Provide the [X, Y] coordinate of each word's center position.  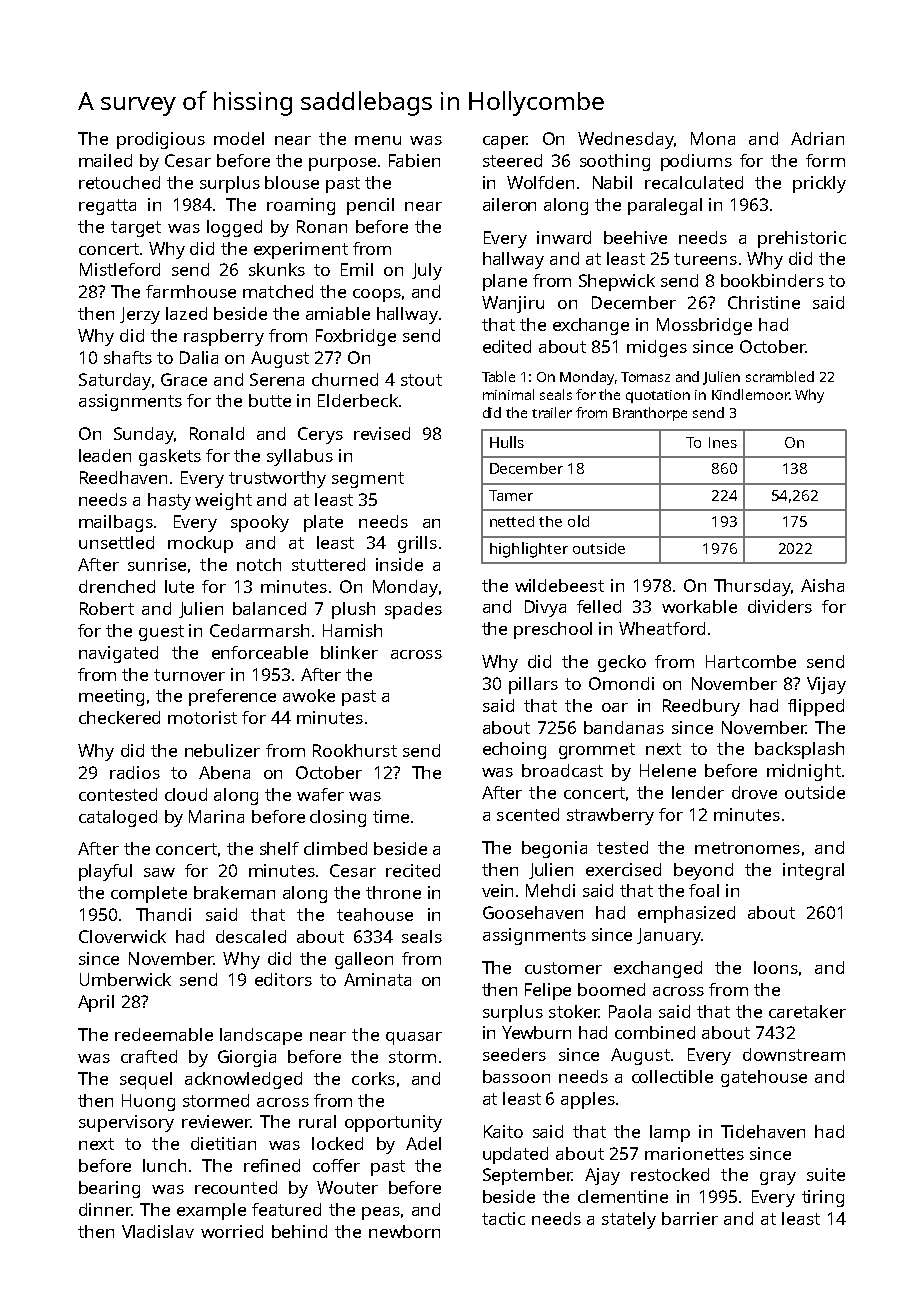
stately [629, 1220]
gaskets [170, 457]
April [96, 1003]
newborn [404, 1231]
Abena [224, 772]
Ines [723, 442]
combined [655, 1032]
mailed [105, 160]
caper [505, 142]
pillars [533, 685]
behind [299, 1231]
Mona [713, 138]
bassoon [516, 1076]
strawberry [610, 816]
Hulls [507, 442]
